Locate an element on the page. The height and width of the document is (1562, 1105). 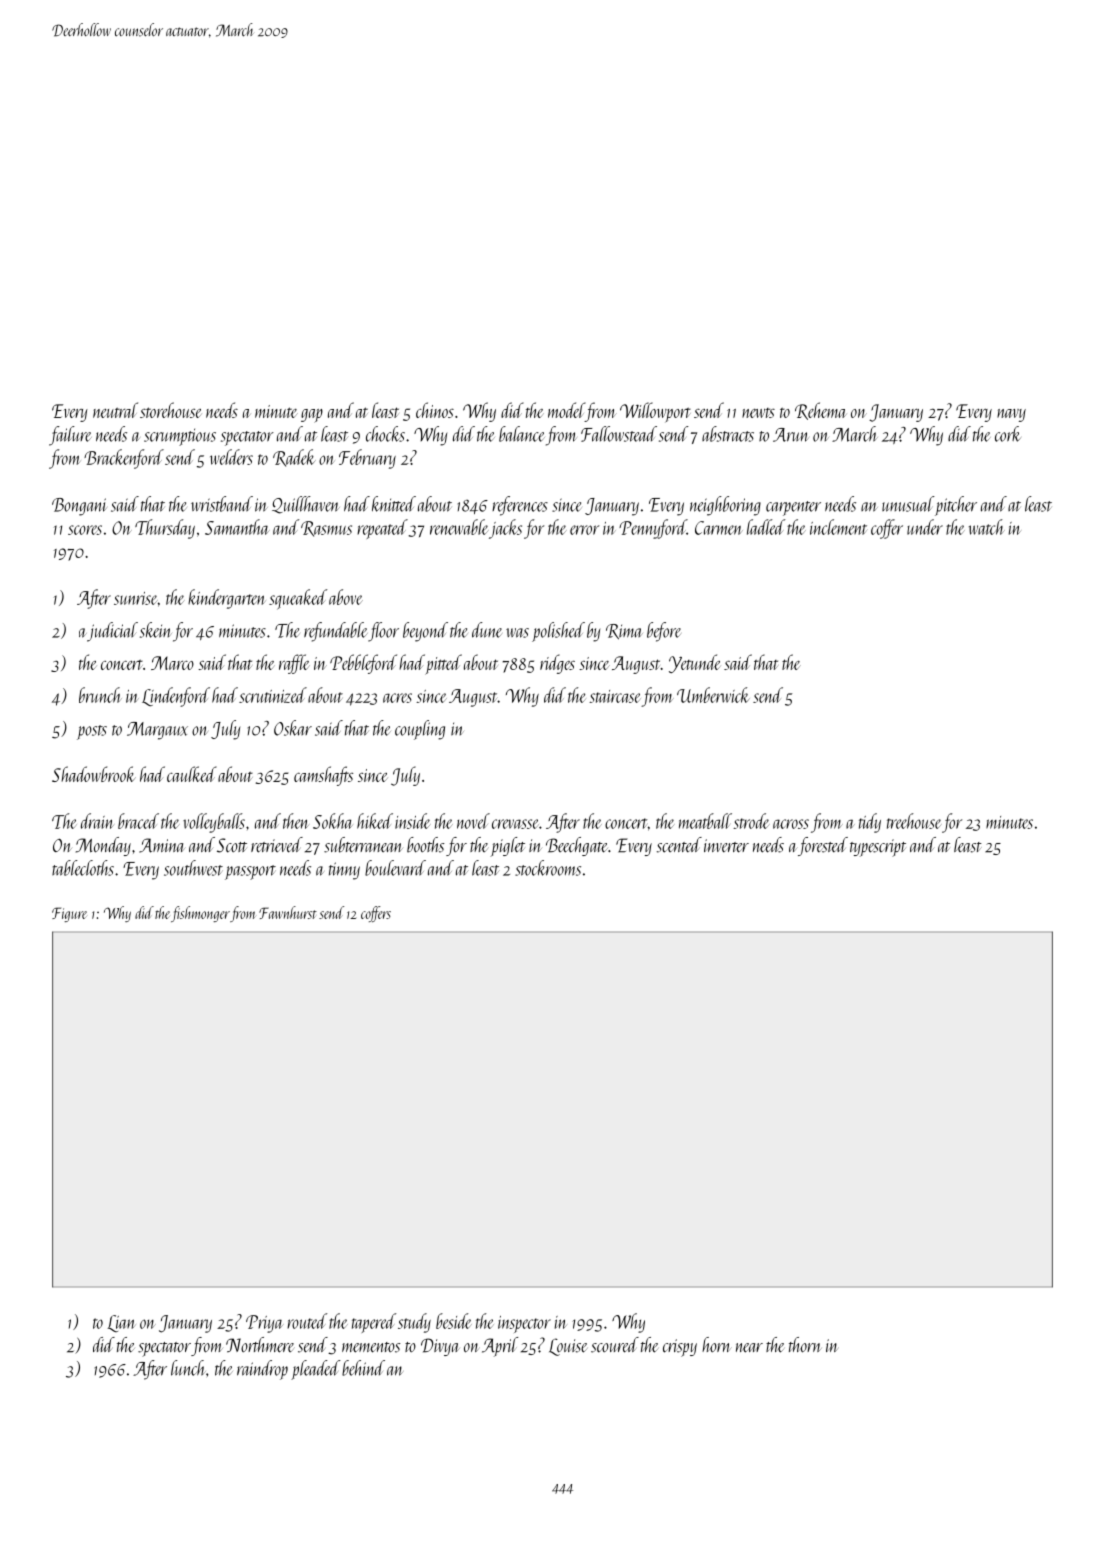
lunch is located at coordinates (188, 1368).
